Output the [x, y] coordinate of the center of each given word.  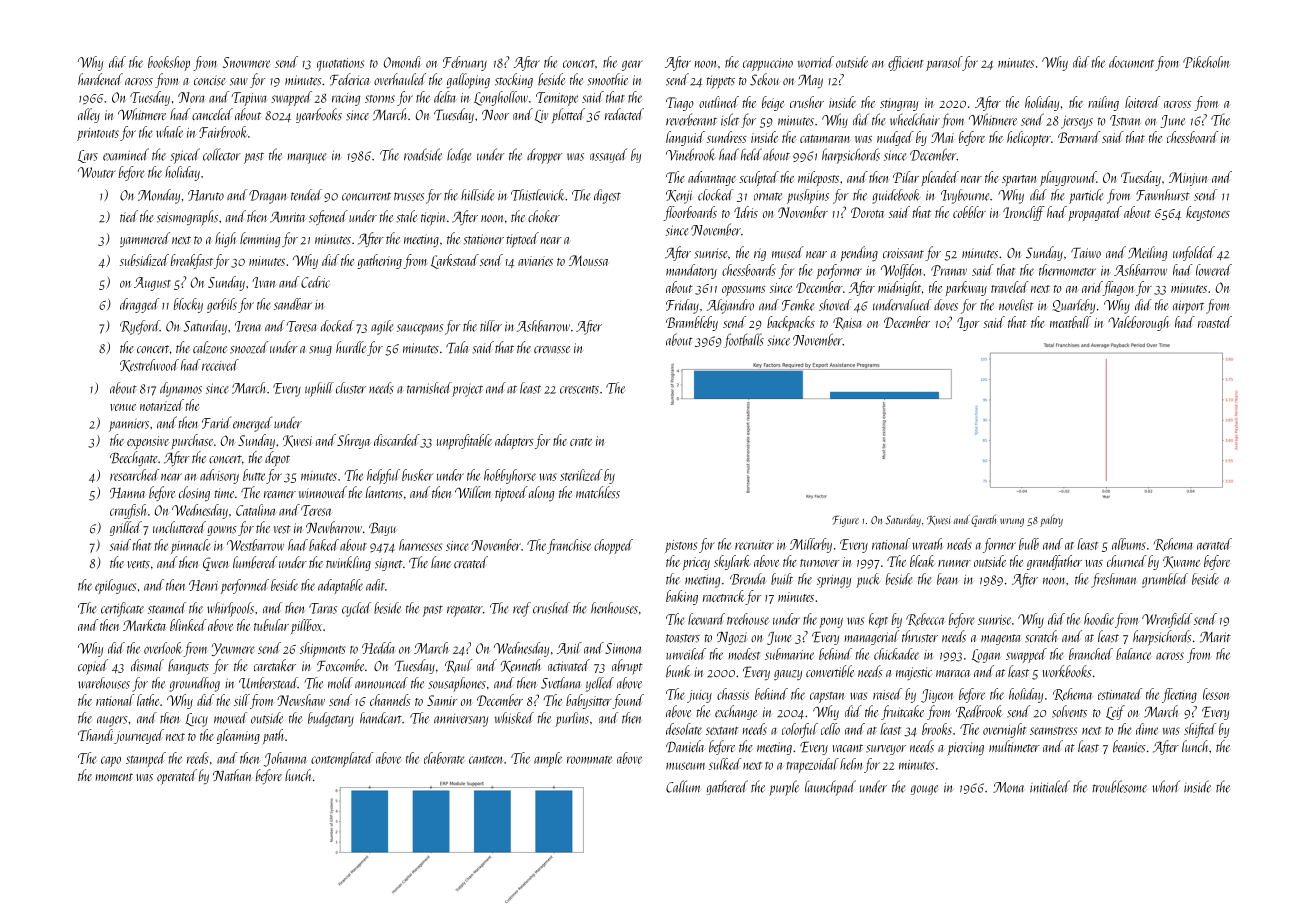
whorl [1166, 786]
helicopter [1029, 138]
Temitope [557, 99]
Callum [683, 786]
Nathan [232, 775]
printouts [98, 134]
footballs [744, 340]
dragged [140, 305]
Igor [968, 324]
